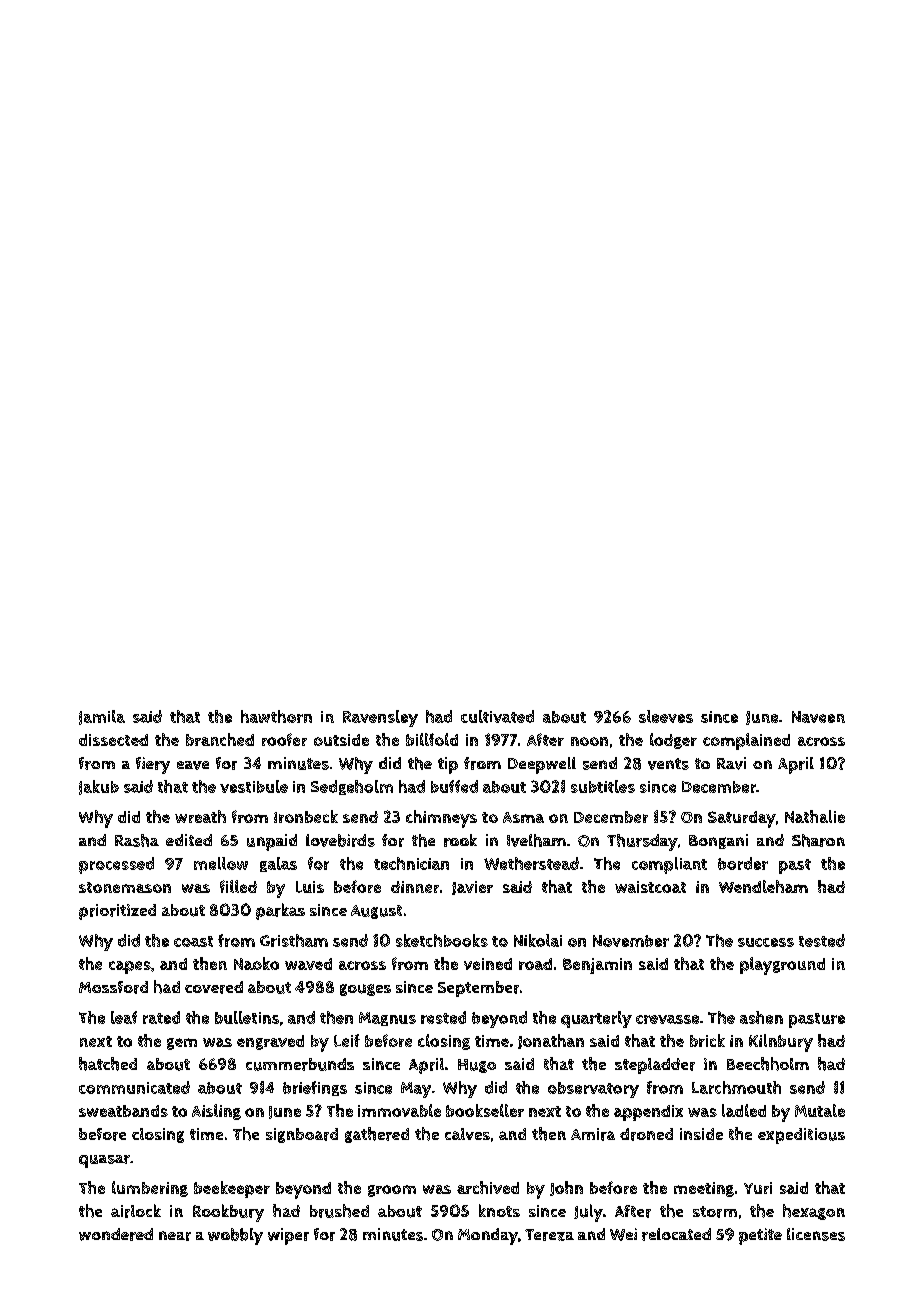 This screenshot has height=1314, width=924. Describe the element at coordinates (310, 887) in the screenshot. I see `Luis` at that location.
